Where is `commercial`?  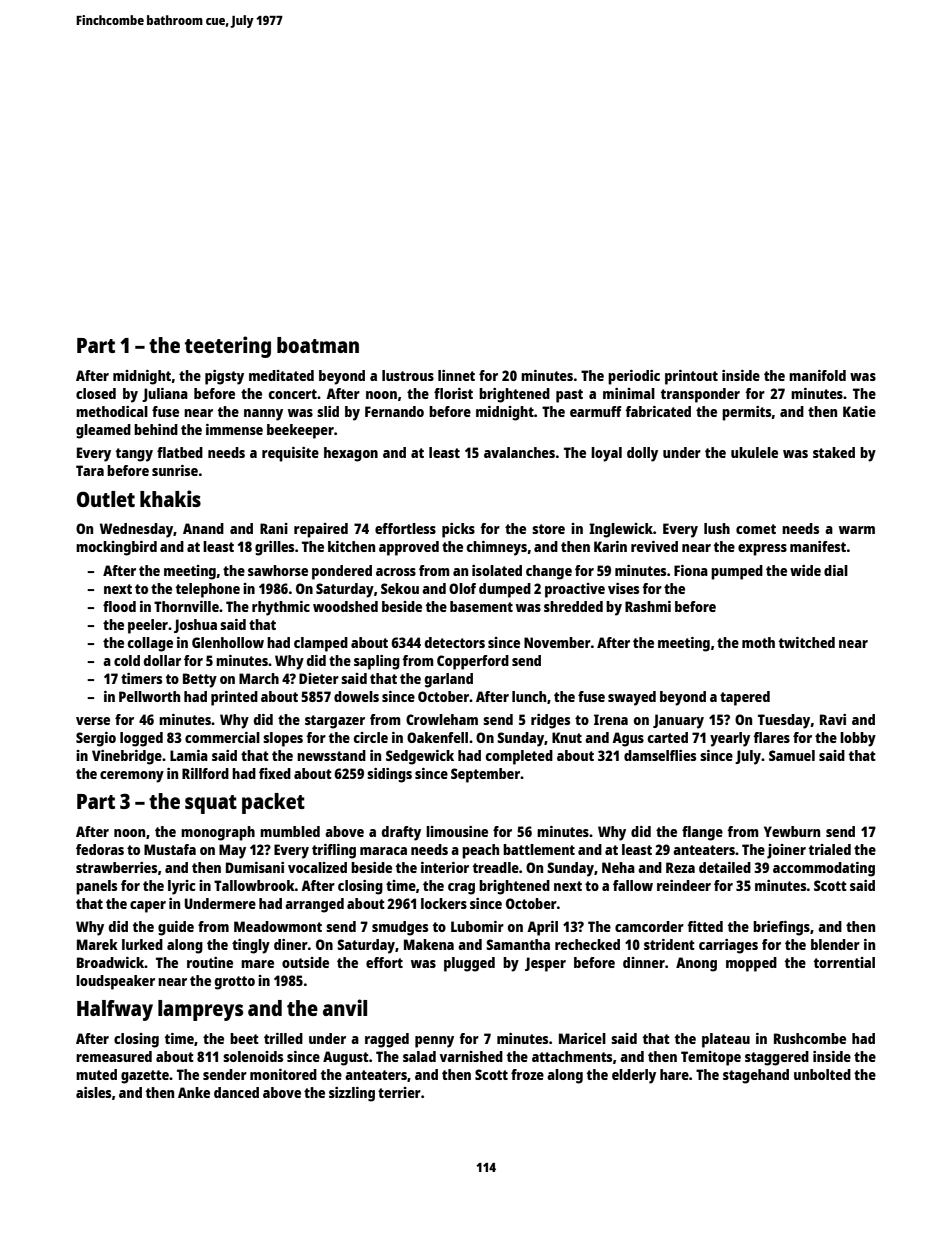
commercial is located at coordinates (222, 737).
